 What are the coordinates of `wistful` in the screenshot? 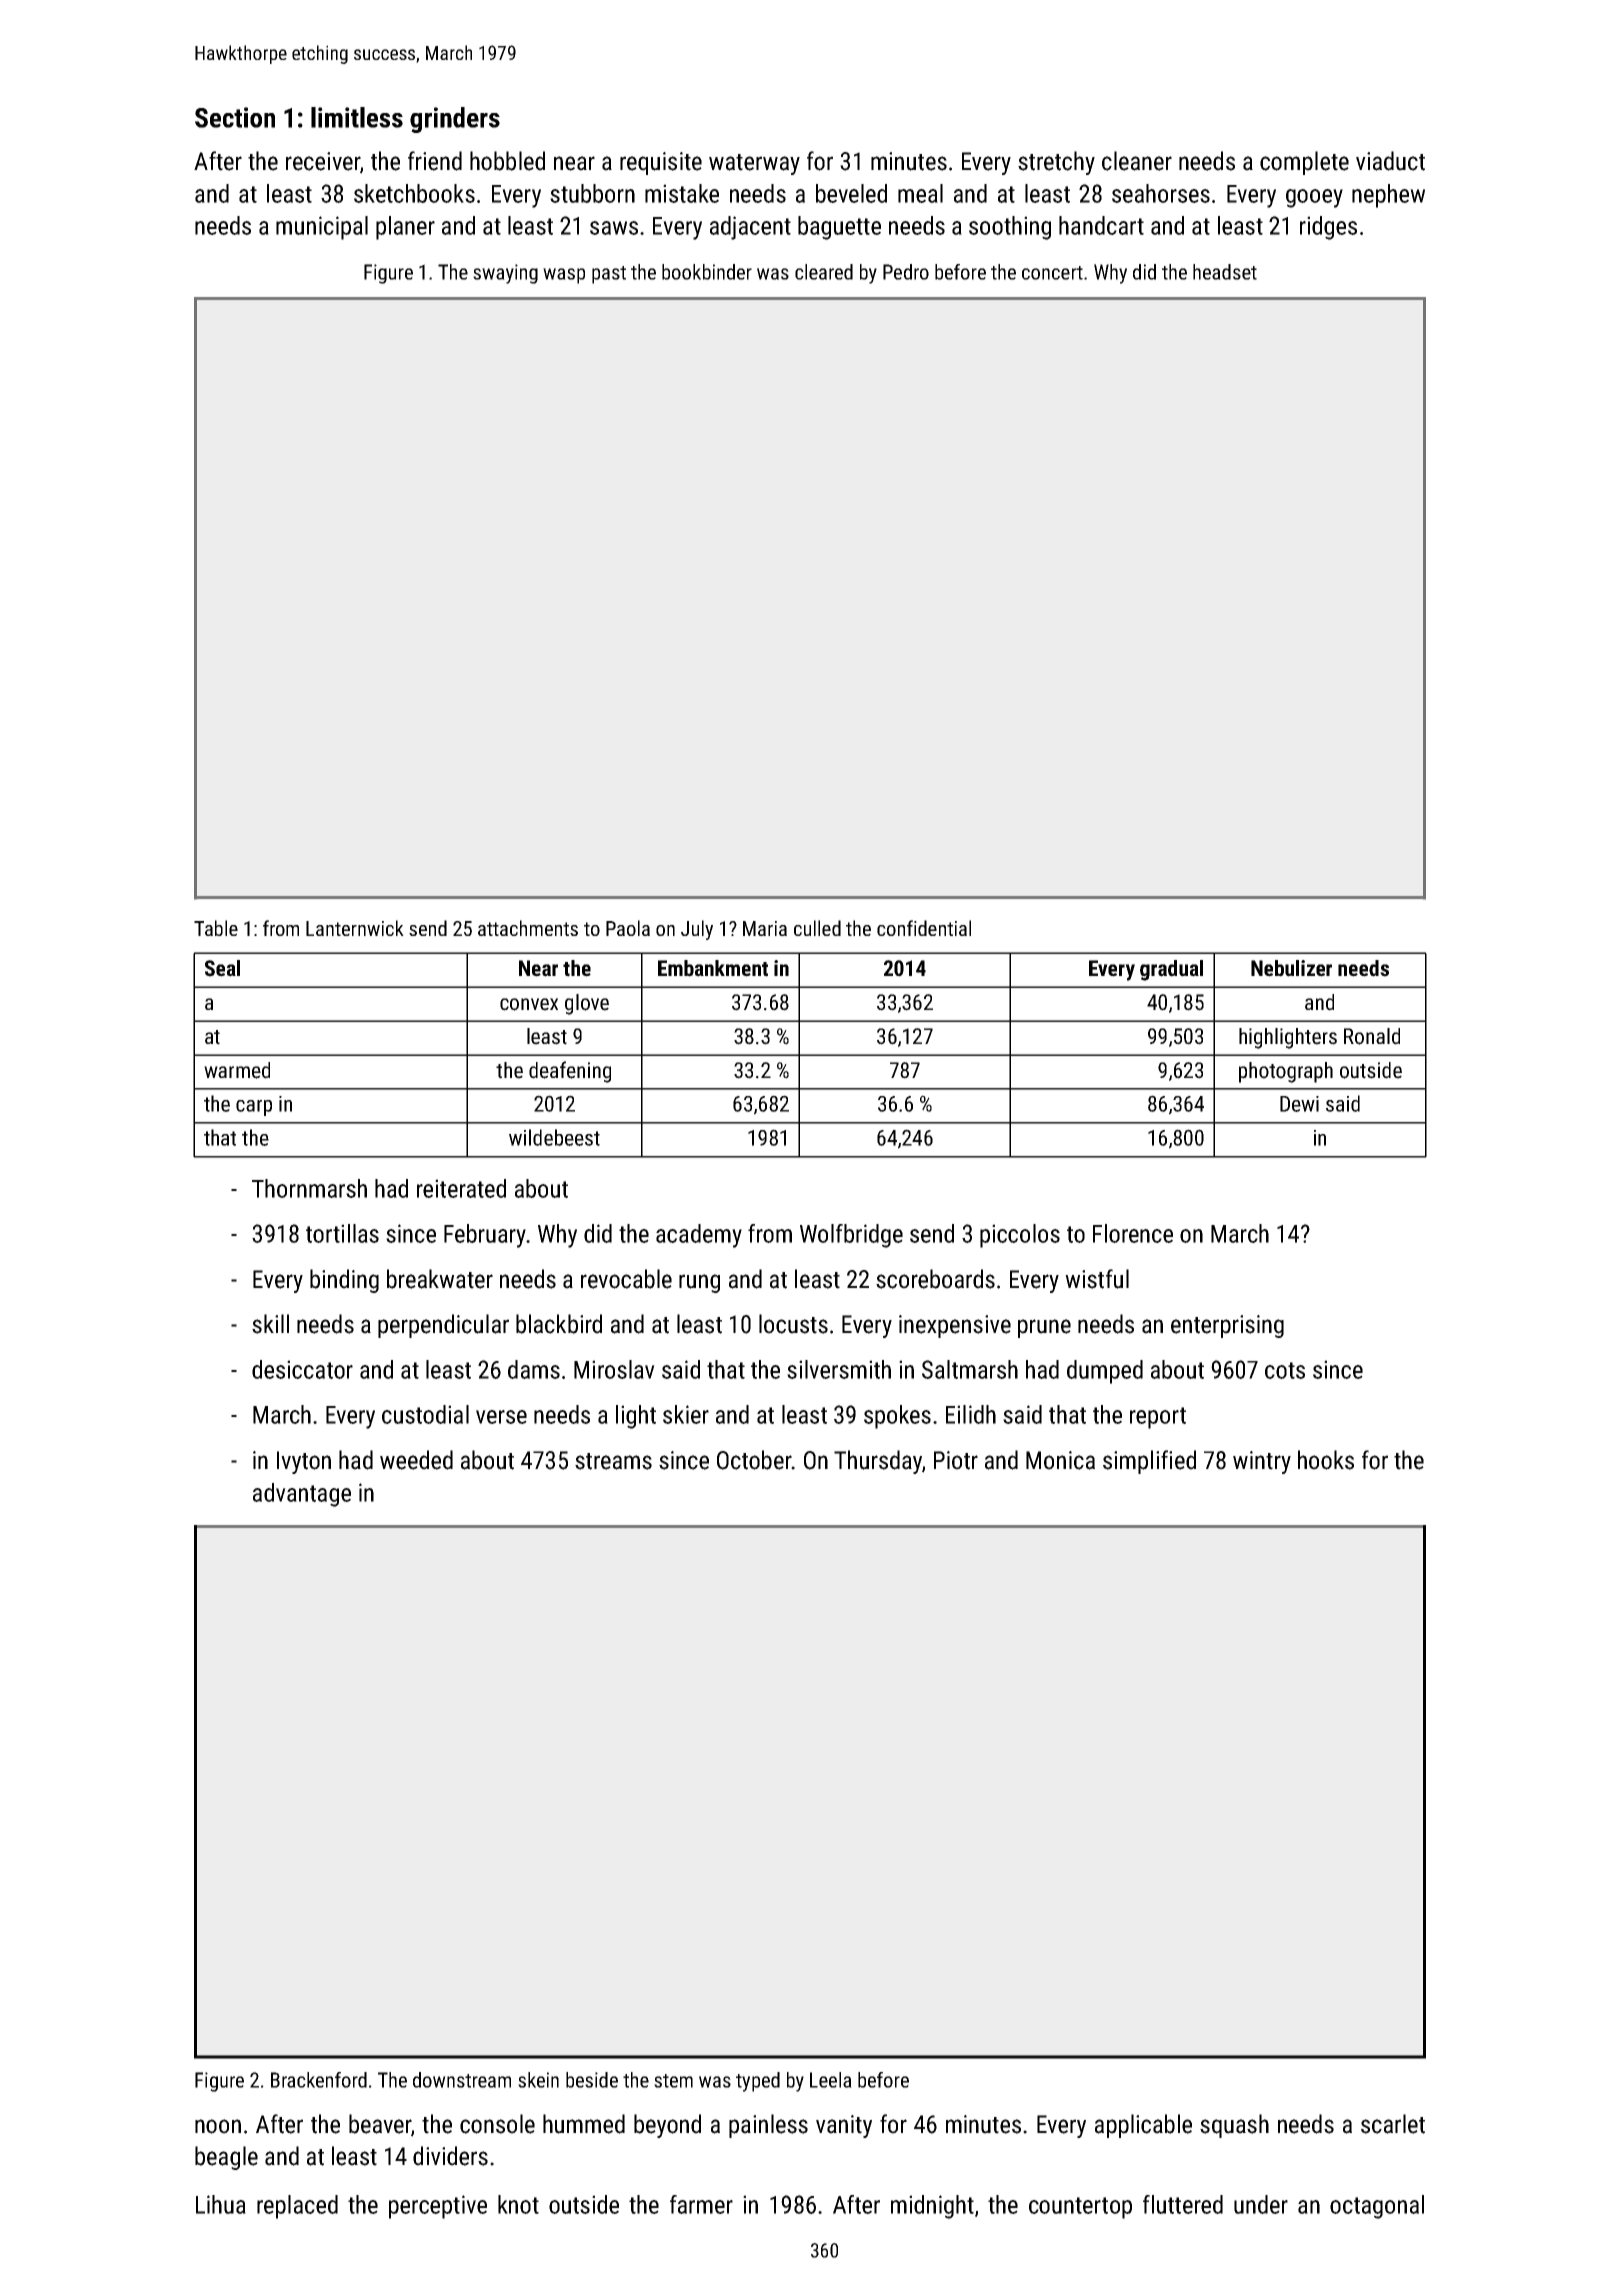 It's located at (1097, 1279).
